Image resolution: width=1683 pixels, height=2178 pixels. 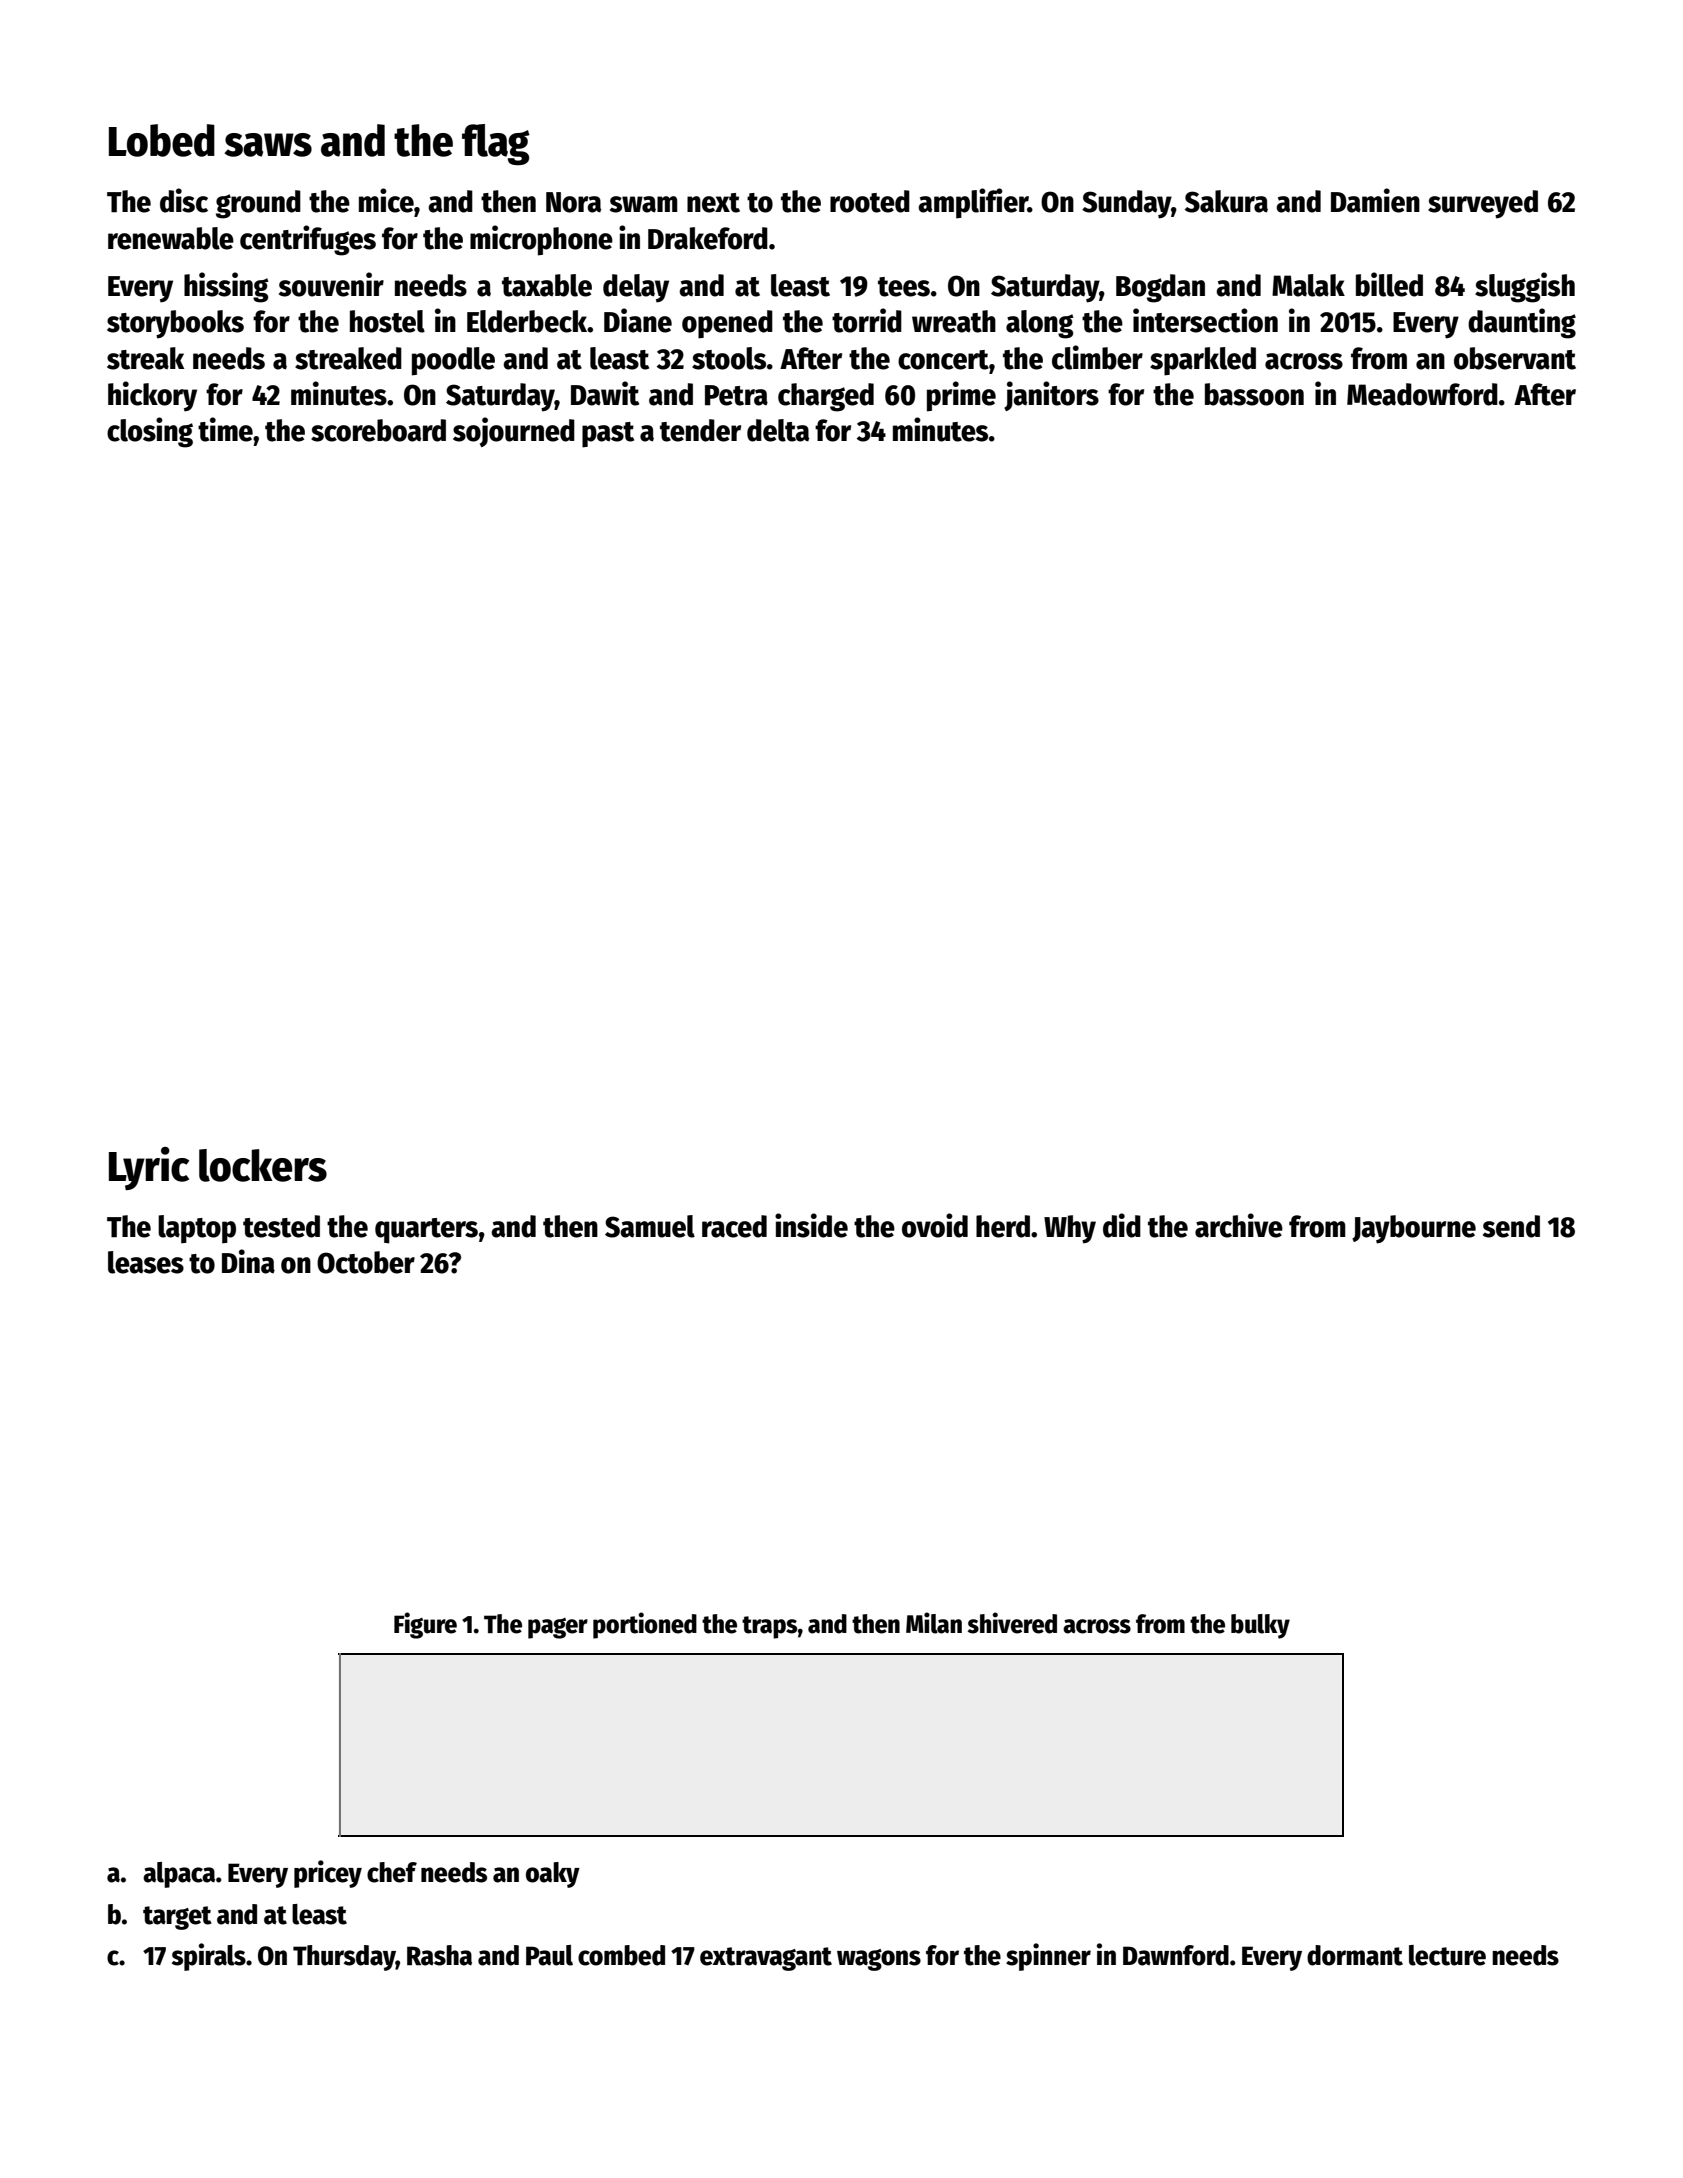 What do you see at coordinates (1525, 287) in the image?
I see `sluggish` at bounding box center [1525, 287].
